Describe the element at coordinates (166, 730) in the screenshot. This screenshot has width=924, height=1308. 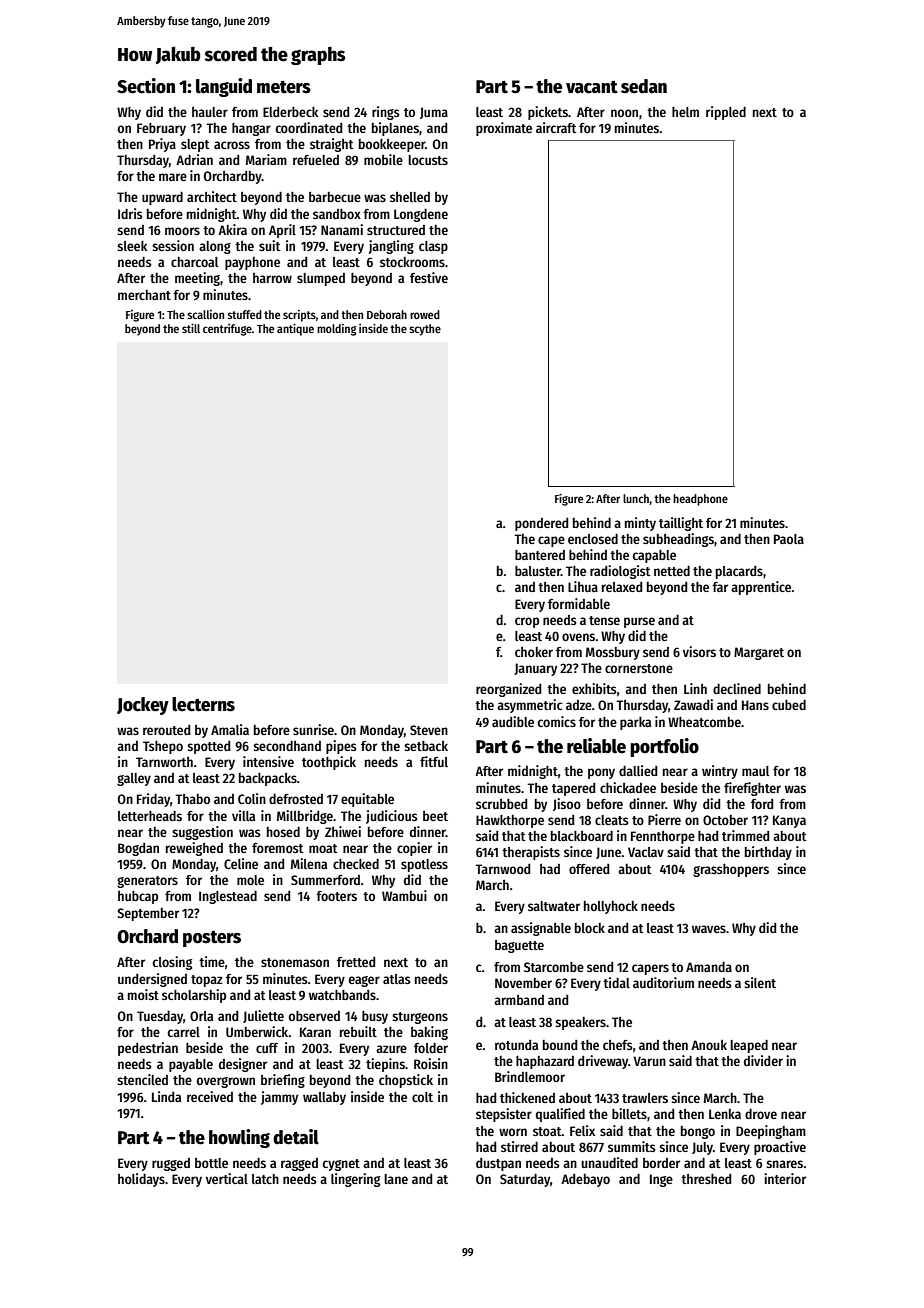
I see `rerouted` at that location.
